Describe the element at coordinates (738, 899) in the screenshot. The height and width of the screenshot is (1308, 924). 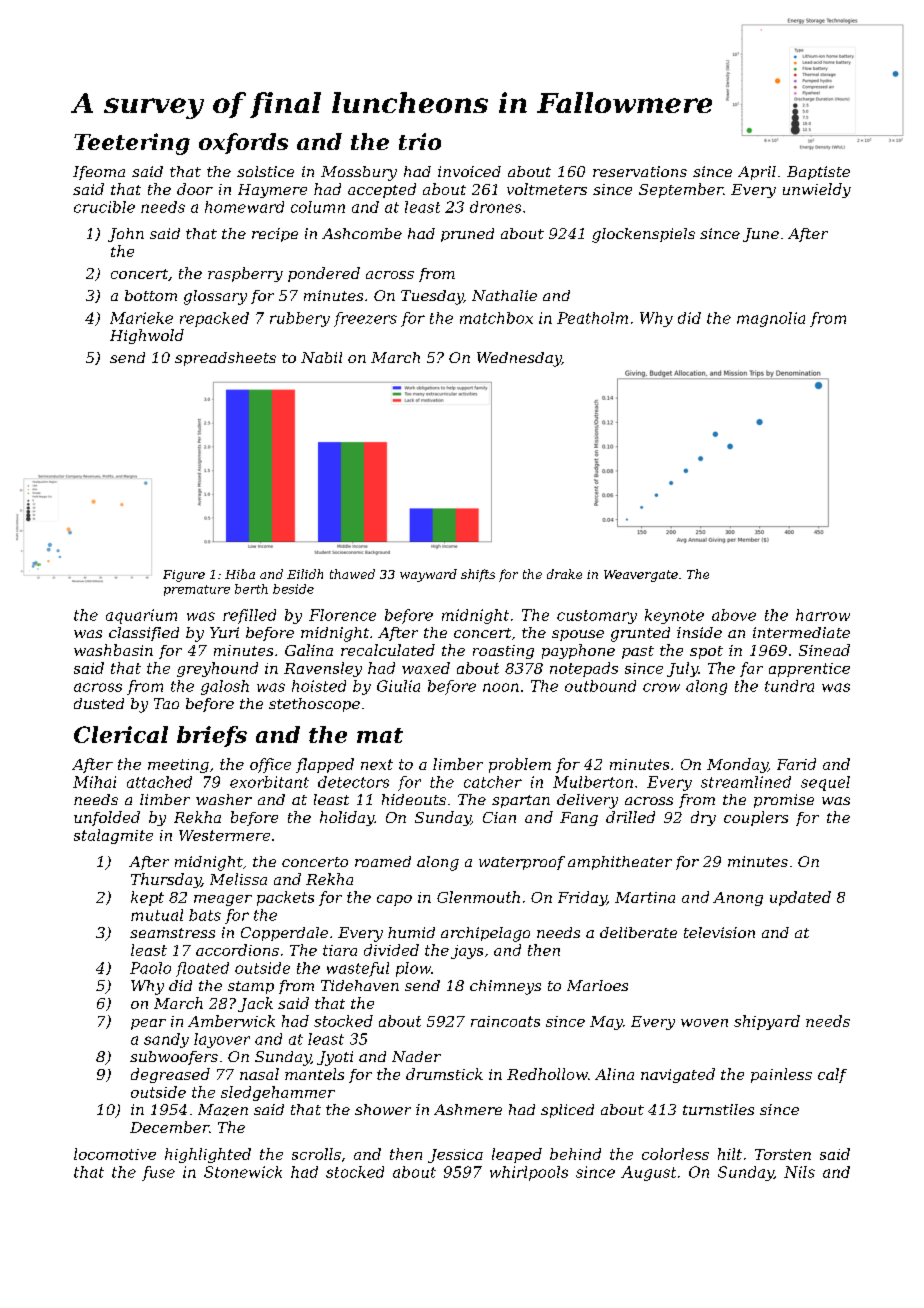
I see `Anong` at that location.
